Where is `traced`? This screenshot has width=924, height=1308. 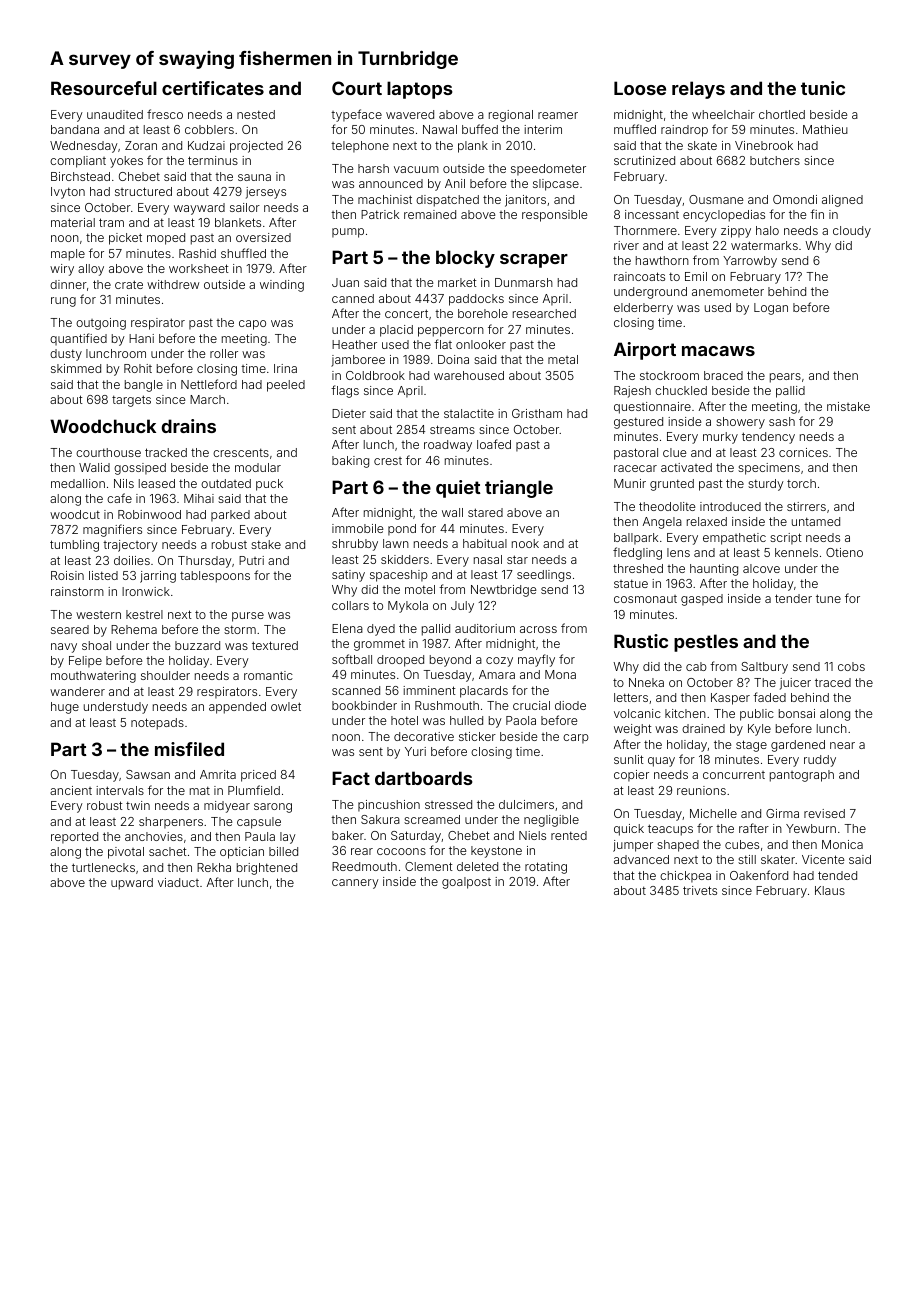 traced is located at coordinates (833, 682).
